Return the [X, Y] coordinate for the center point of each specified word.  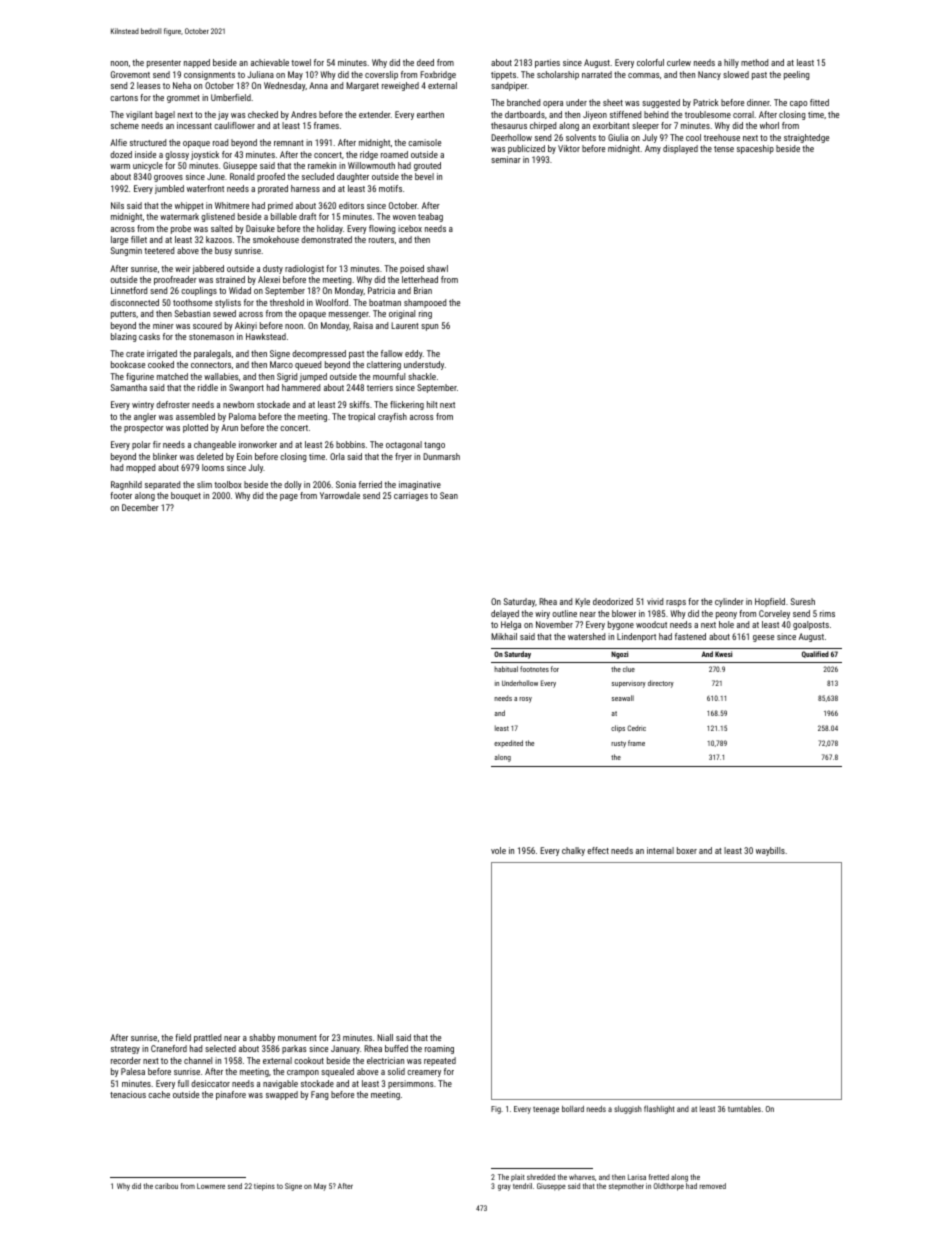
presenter [164, 64]
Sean [449, 495]
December [140, 507]
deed [425, 62]
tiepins [264, 1187]
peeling [797, 75]
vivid [655, 601]
